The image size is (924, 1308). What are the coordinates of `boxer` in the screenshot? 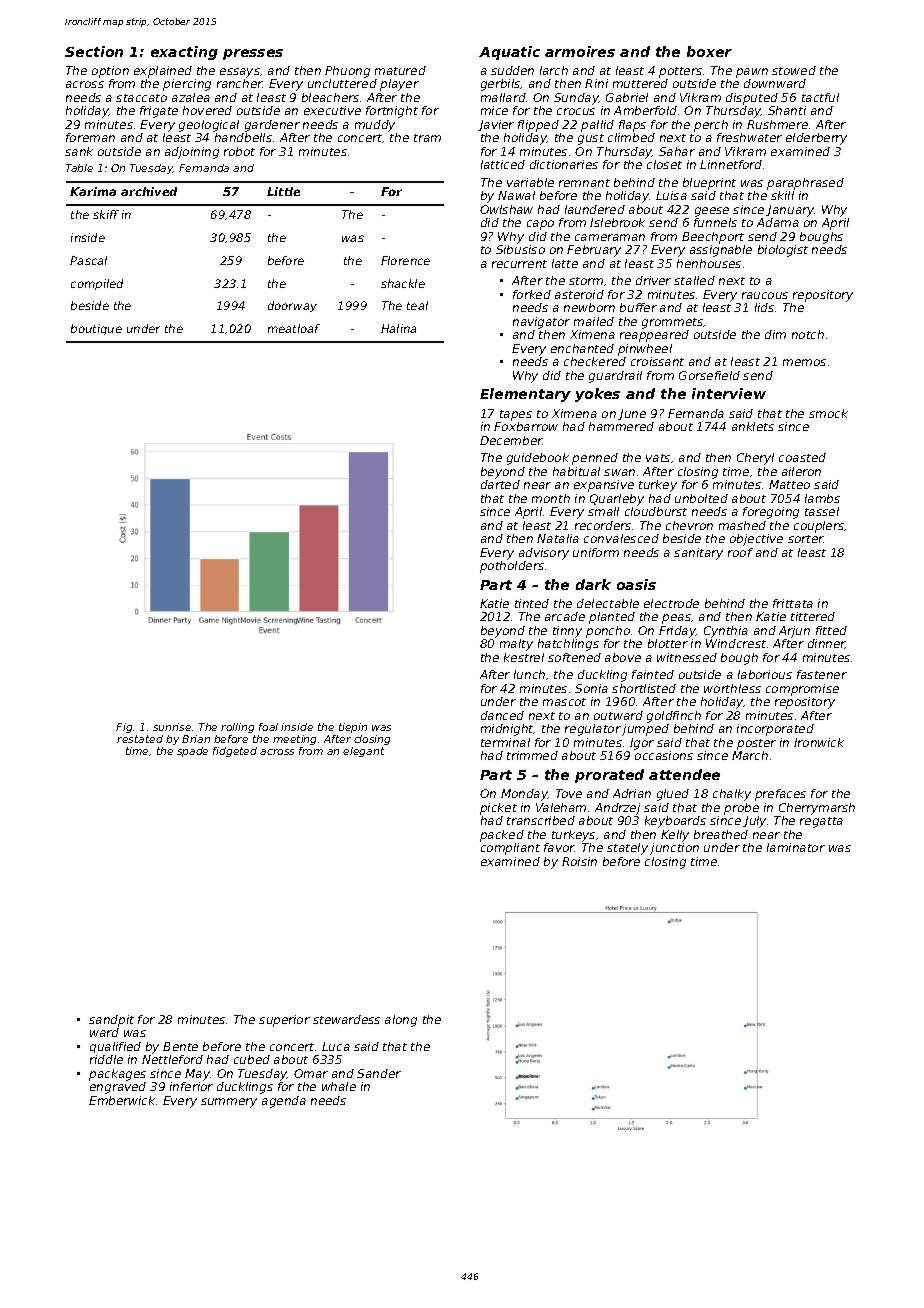 It's located at (709, 51).
